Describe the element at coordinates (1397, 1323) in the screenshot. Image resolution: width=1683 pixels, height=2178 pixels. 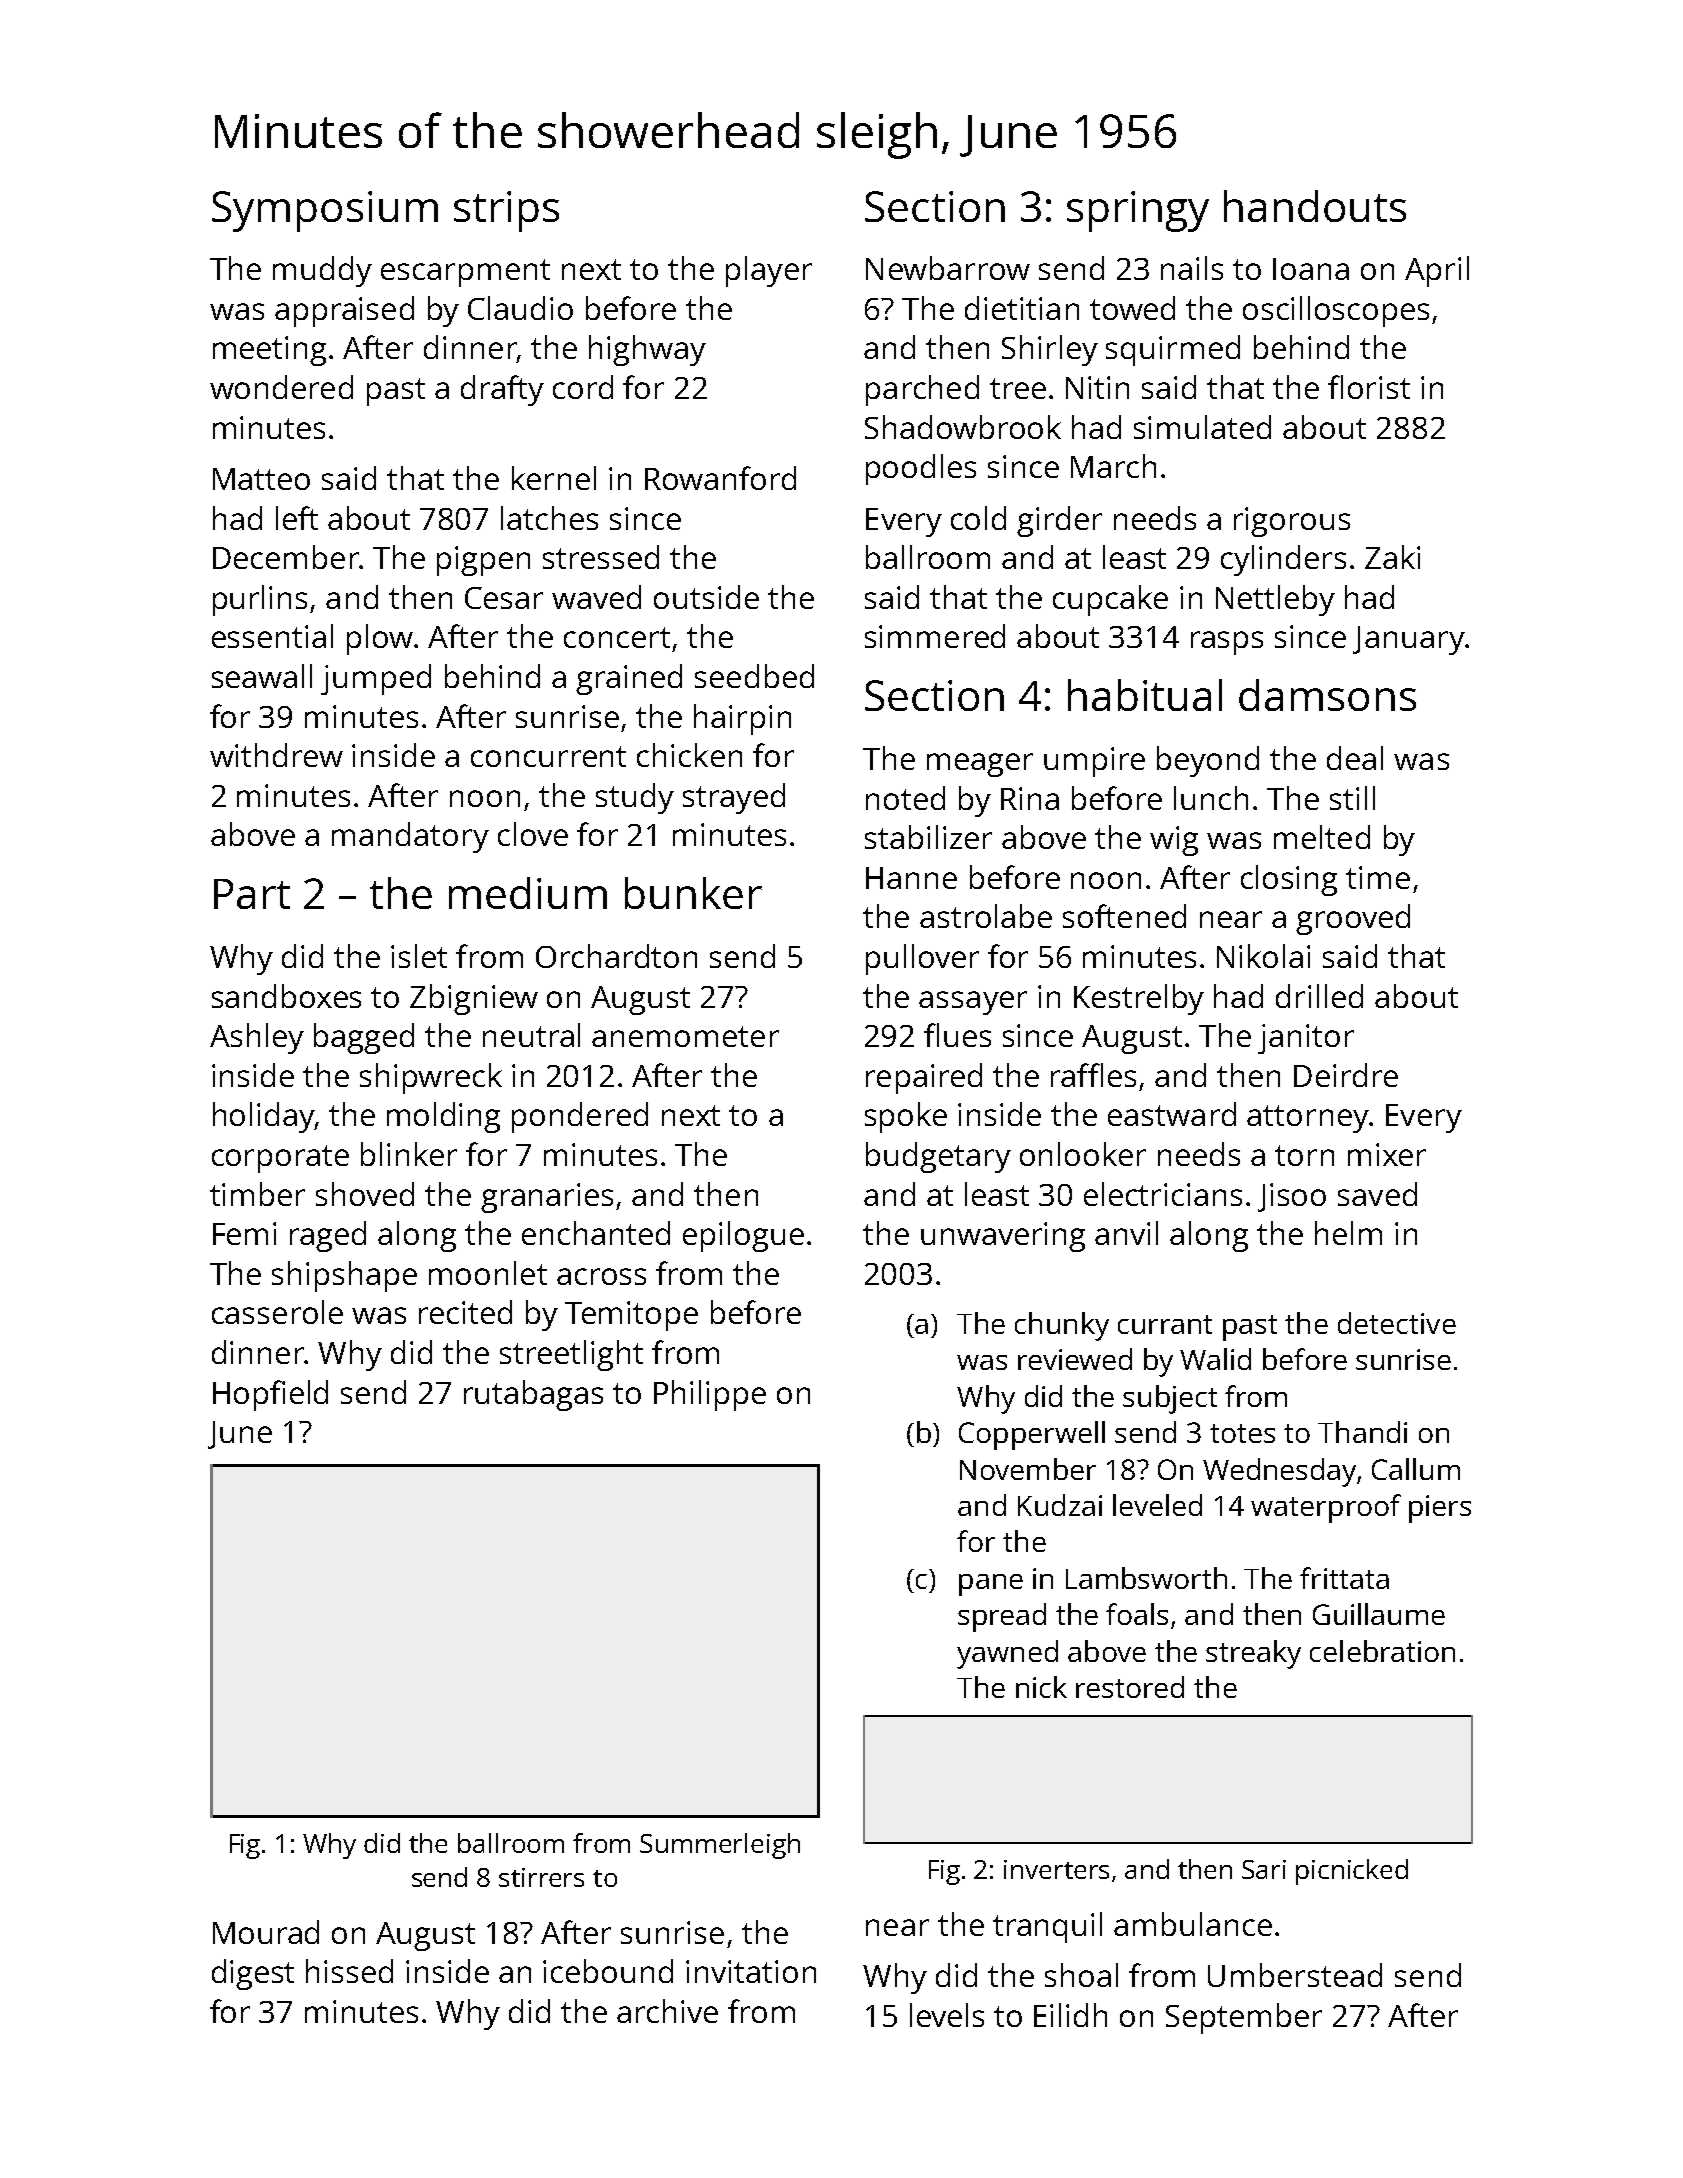
I see `detective` at that location.
